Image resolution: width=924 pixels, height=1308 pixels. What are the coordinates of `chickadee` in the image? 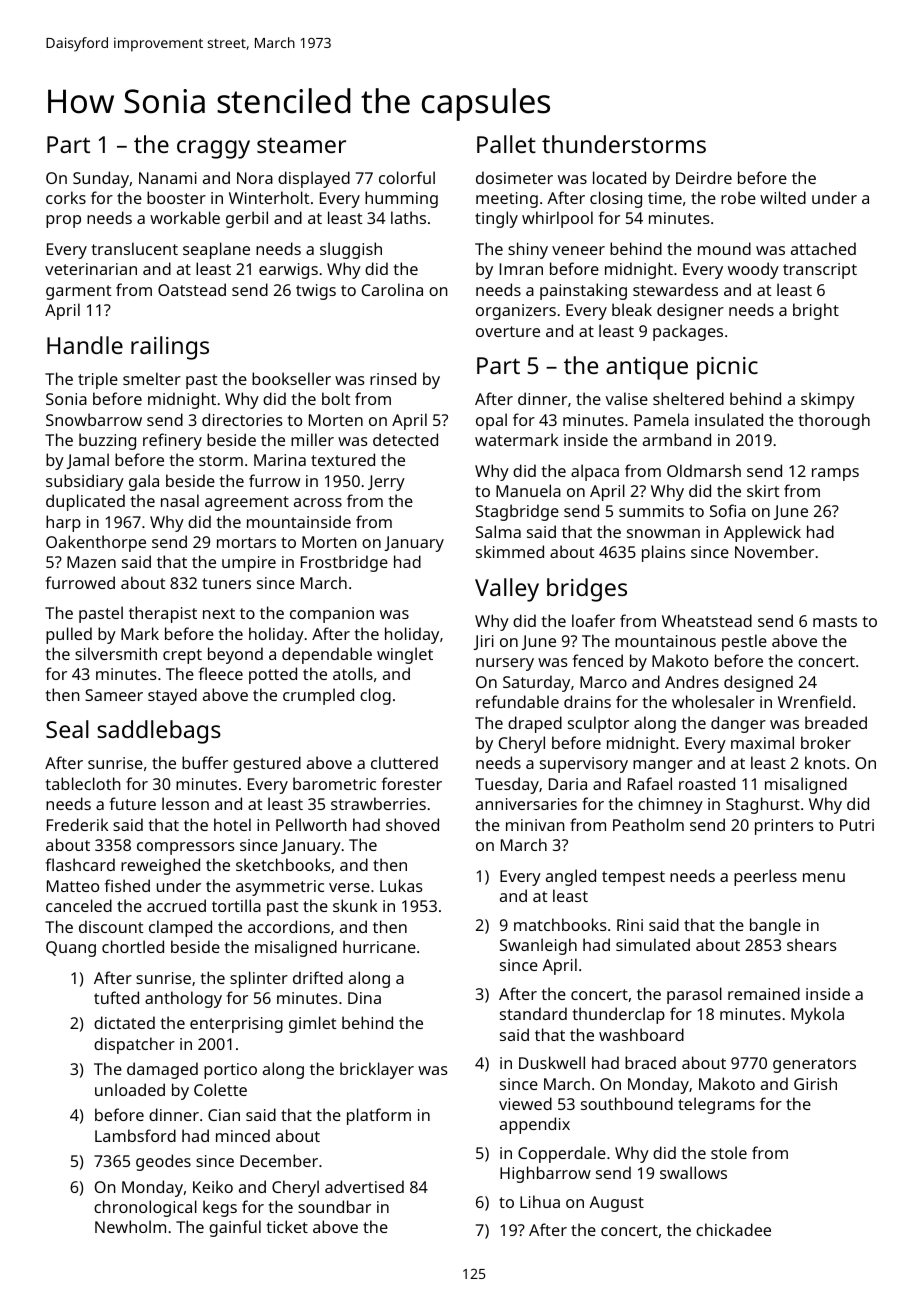 It's located at (733, 1229).
